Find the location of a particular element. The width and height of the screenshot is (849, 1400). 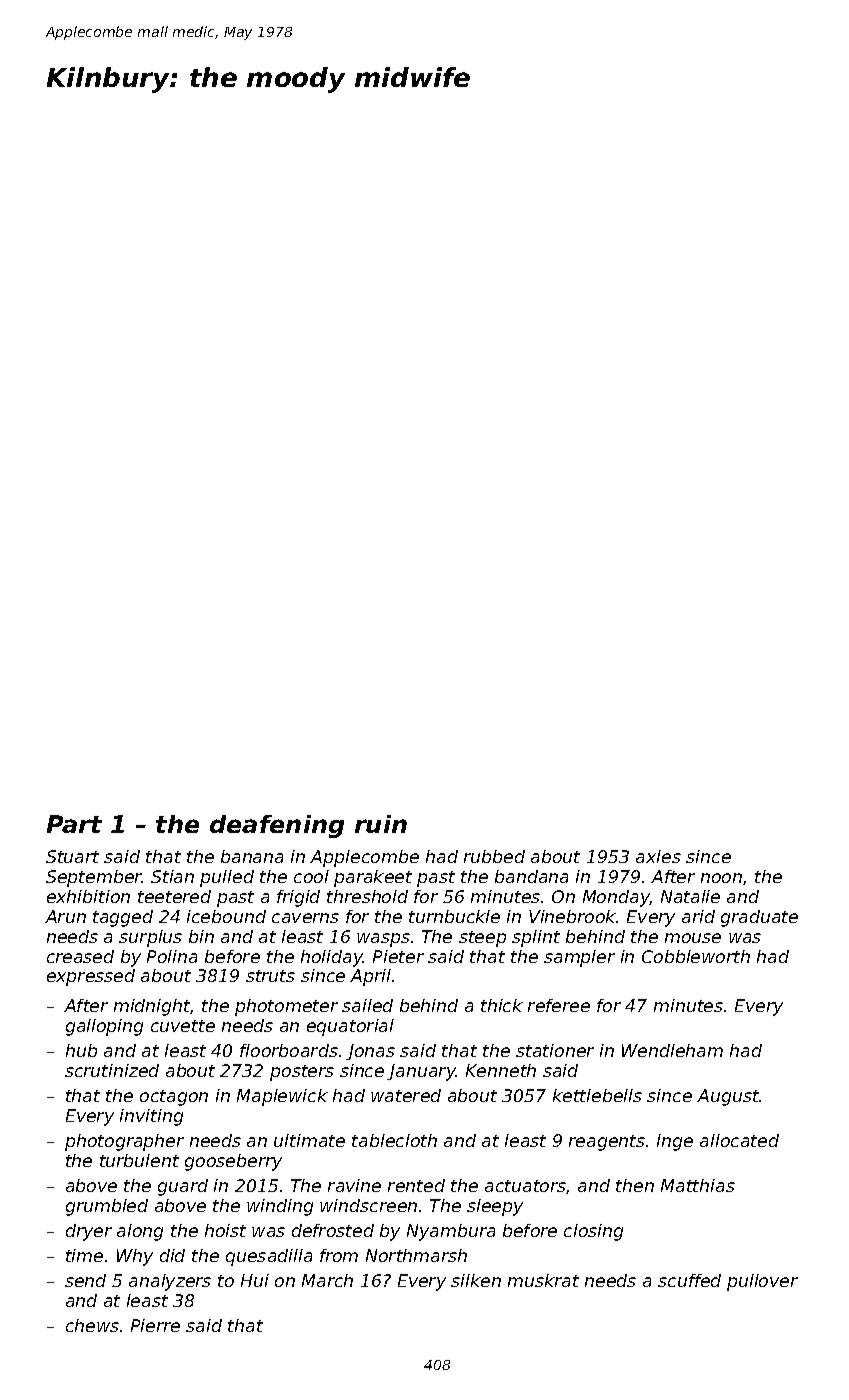

Why is located at coordinates (135, 1257).
